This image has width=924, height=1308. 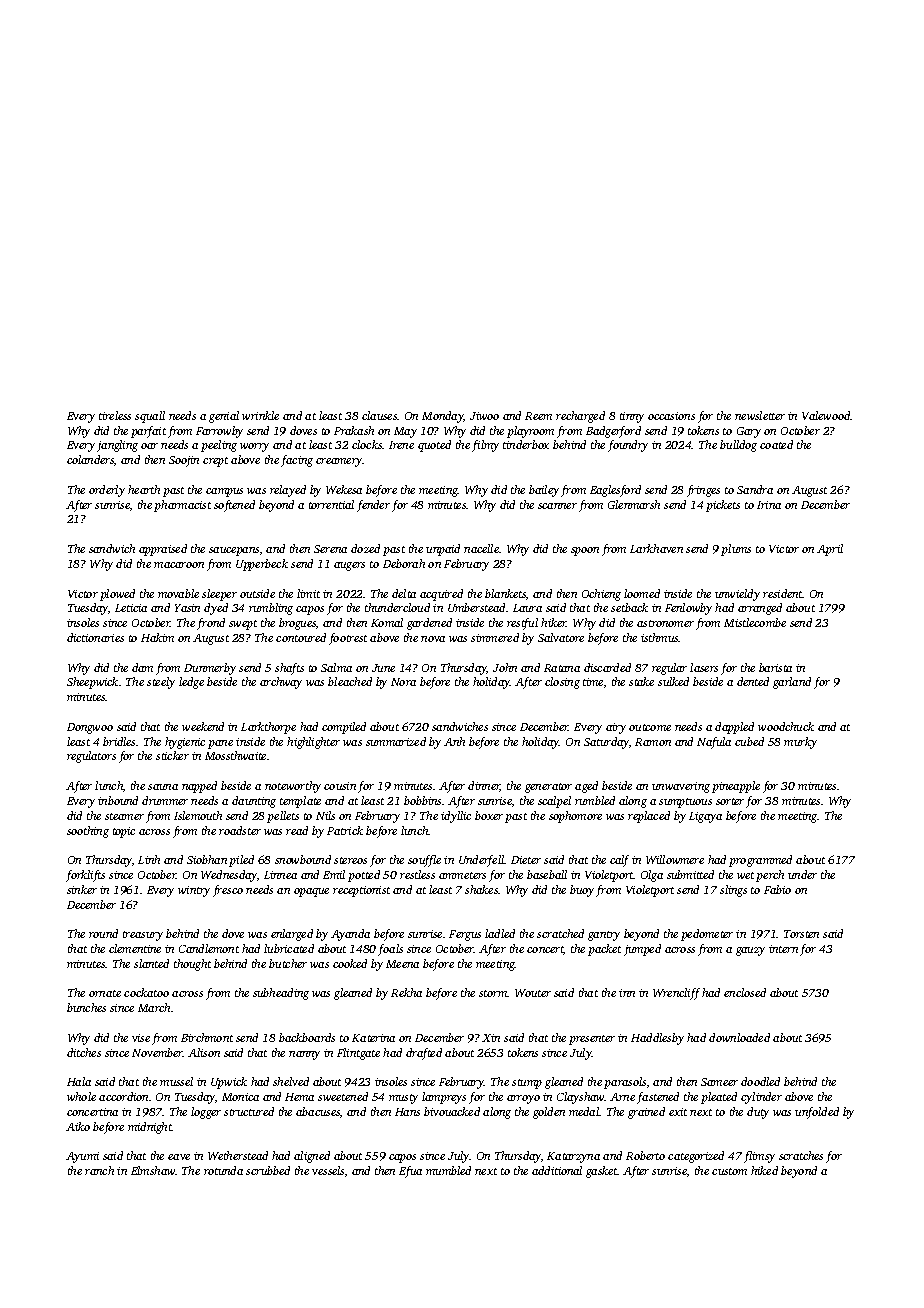 What do you see at coordinates (153, 1170) in the image?
I see `Elmshaw` at bounding box center [153, 1170].
